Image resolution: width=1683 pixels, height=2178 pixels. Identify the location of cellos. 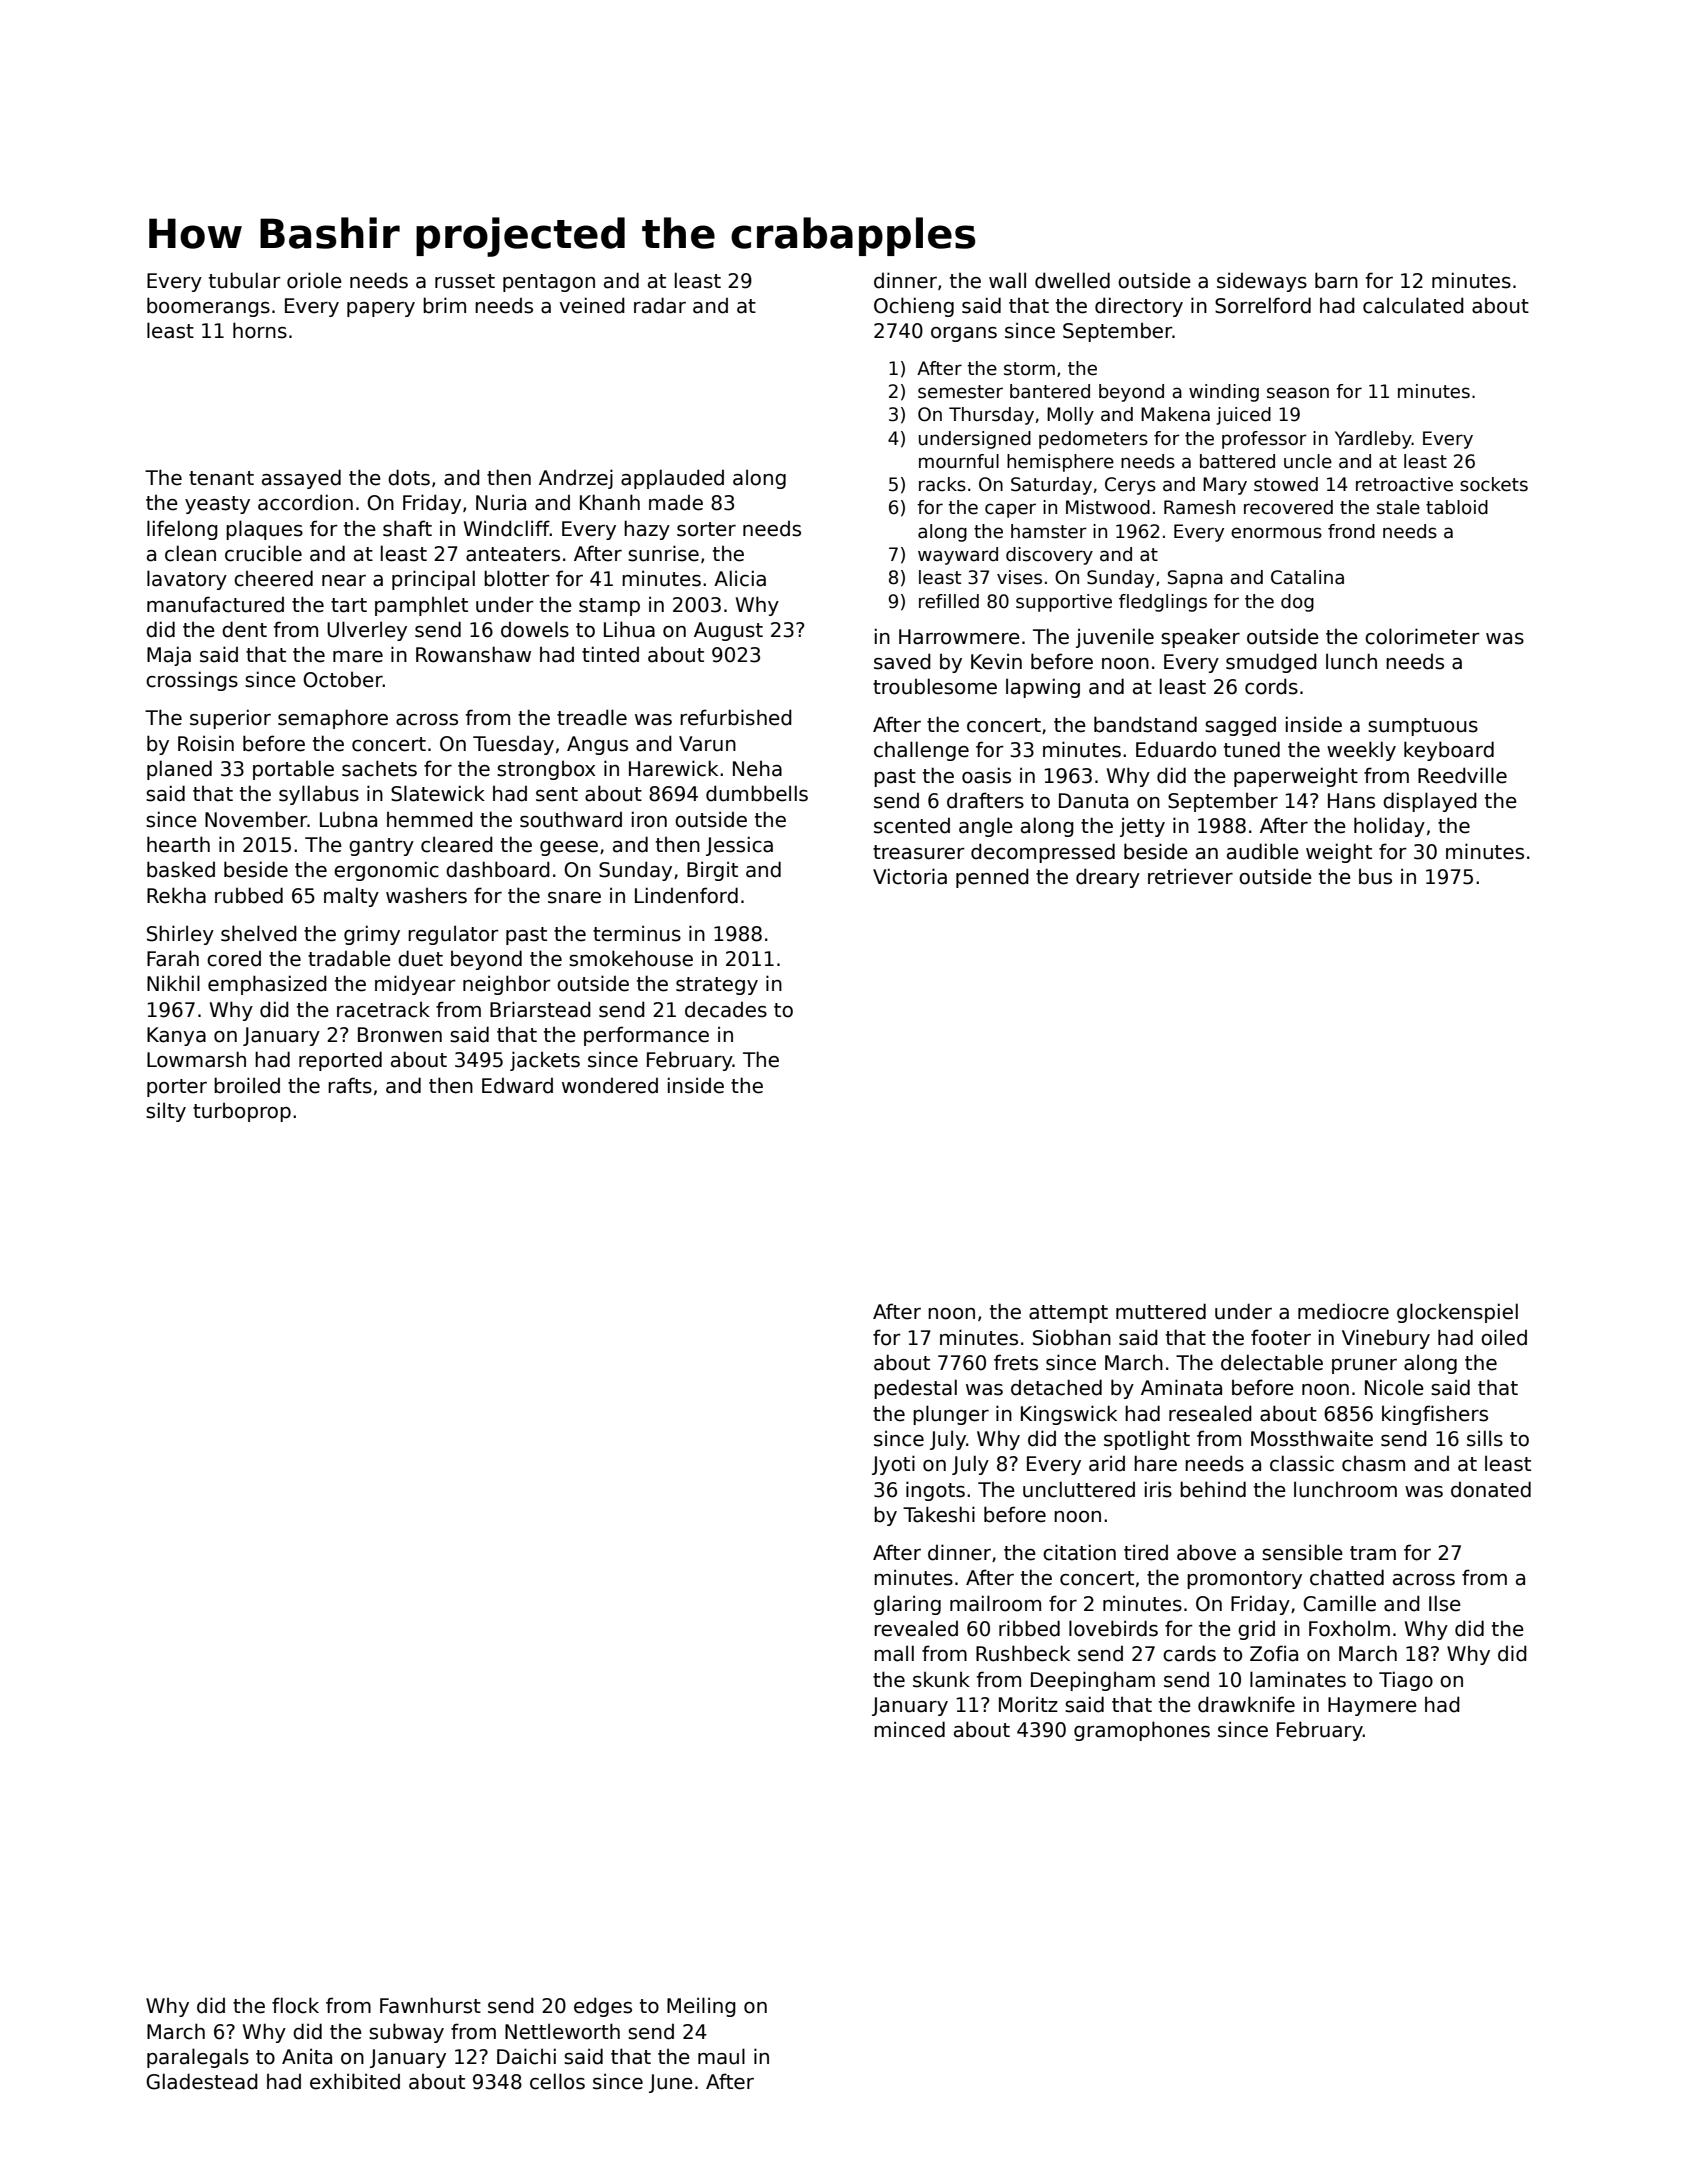
(557, 2081).
